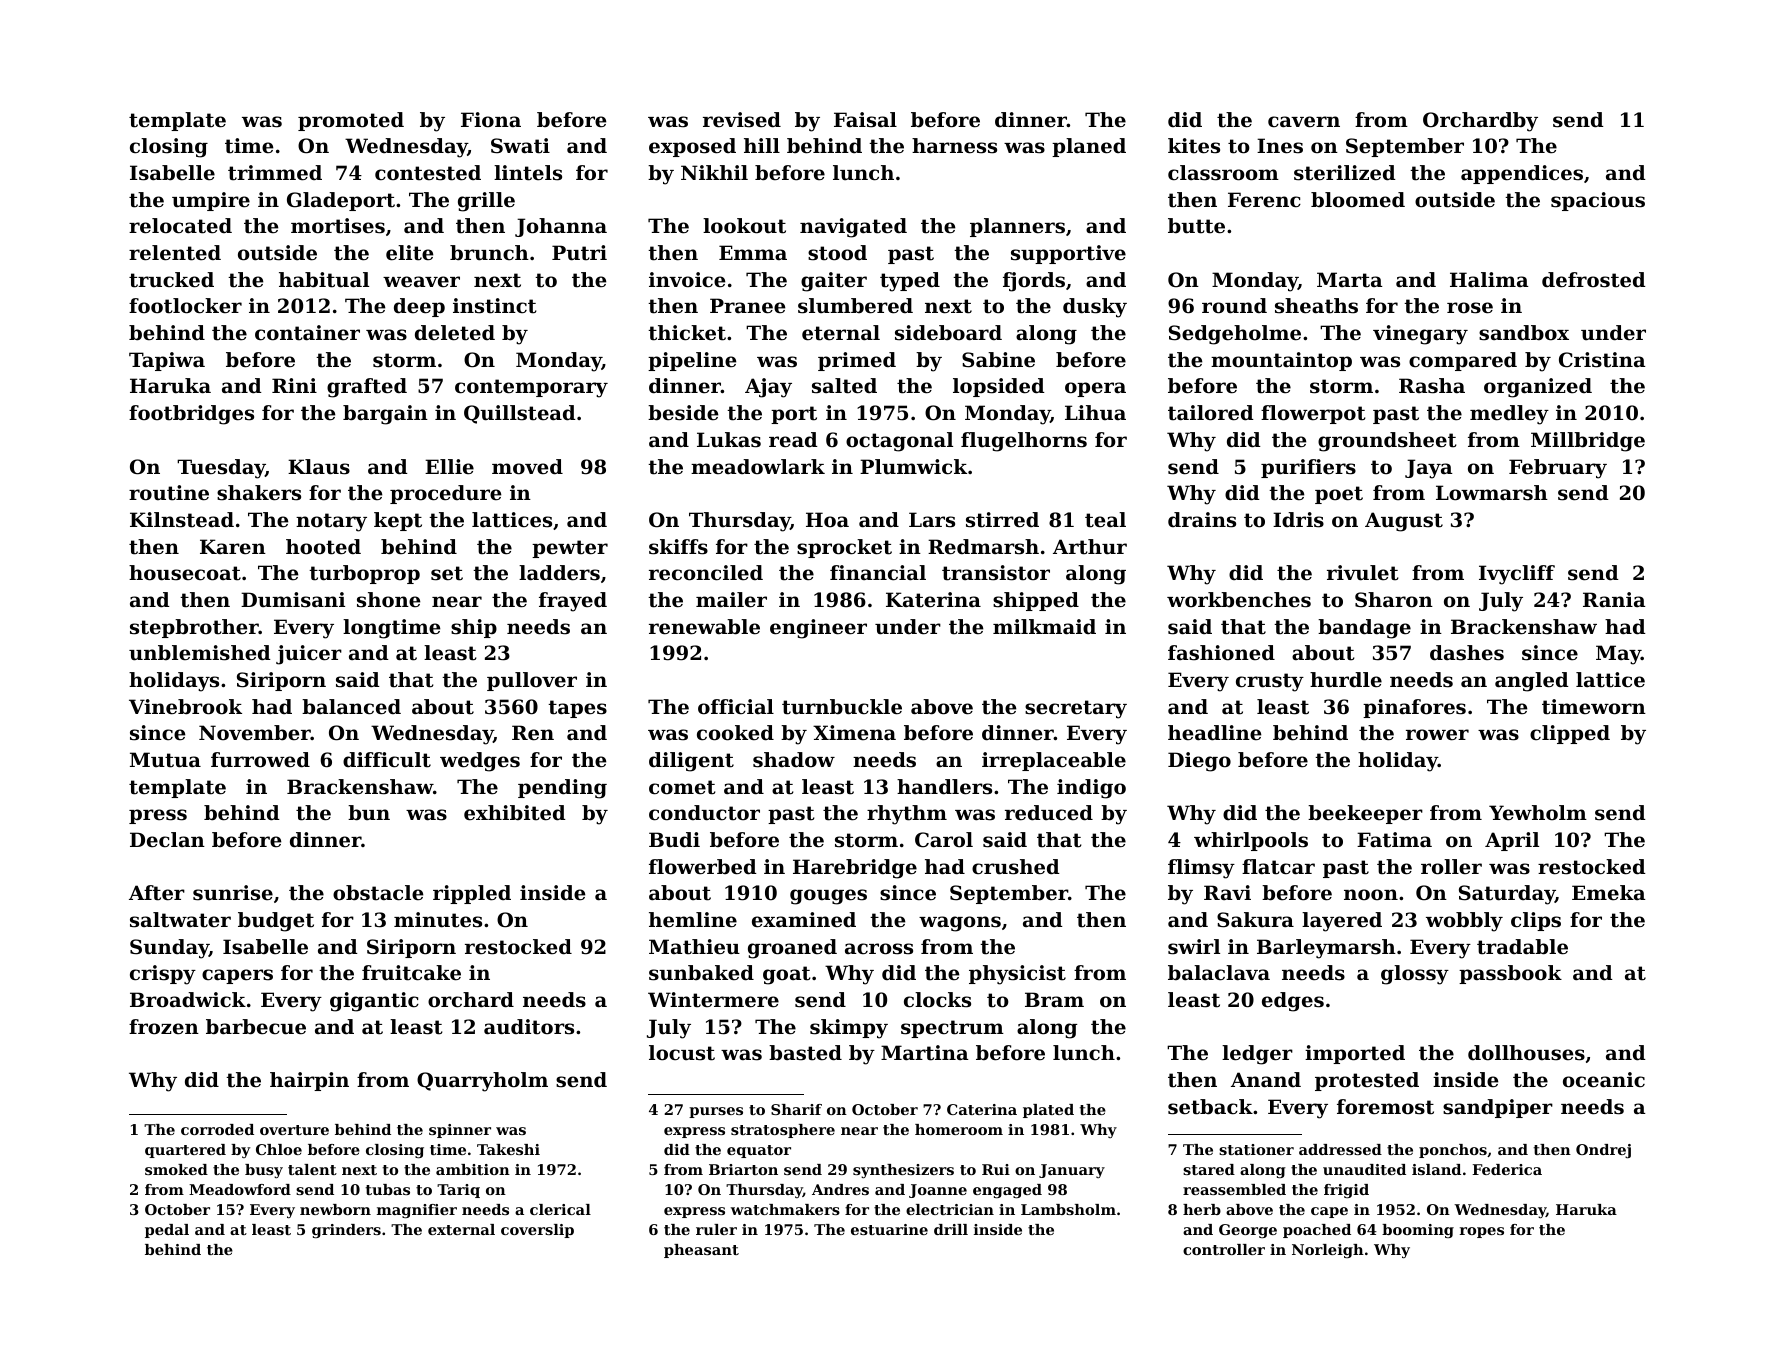 The image size is (1775, 1372). What do you see at coordinates (1594, 280) in the page?
I see `defrosted` at bounding box center [1594, 280].
